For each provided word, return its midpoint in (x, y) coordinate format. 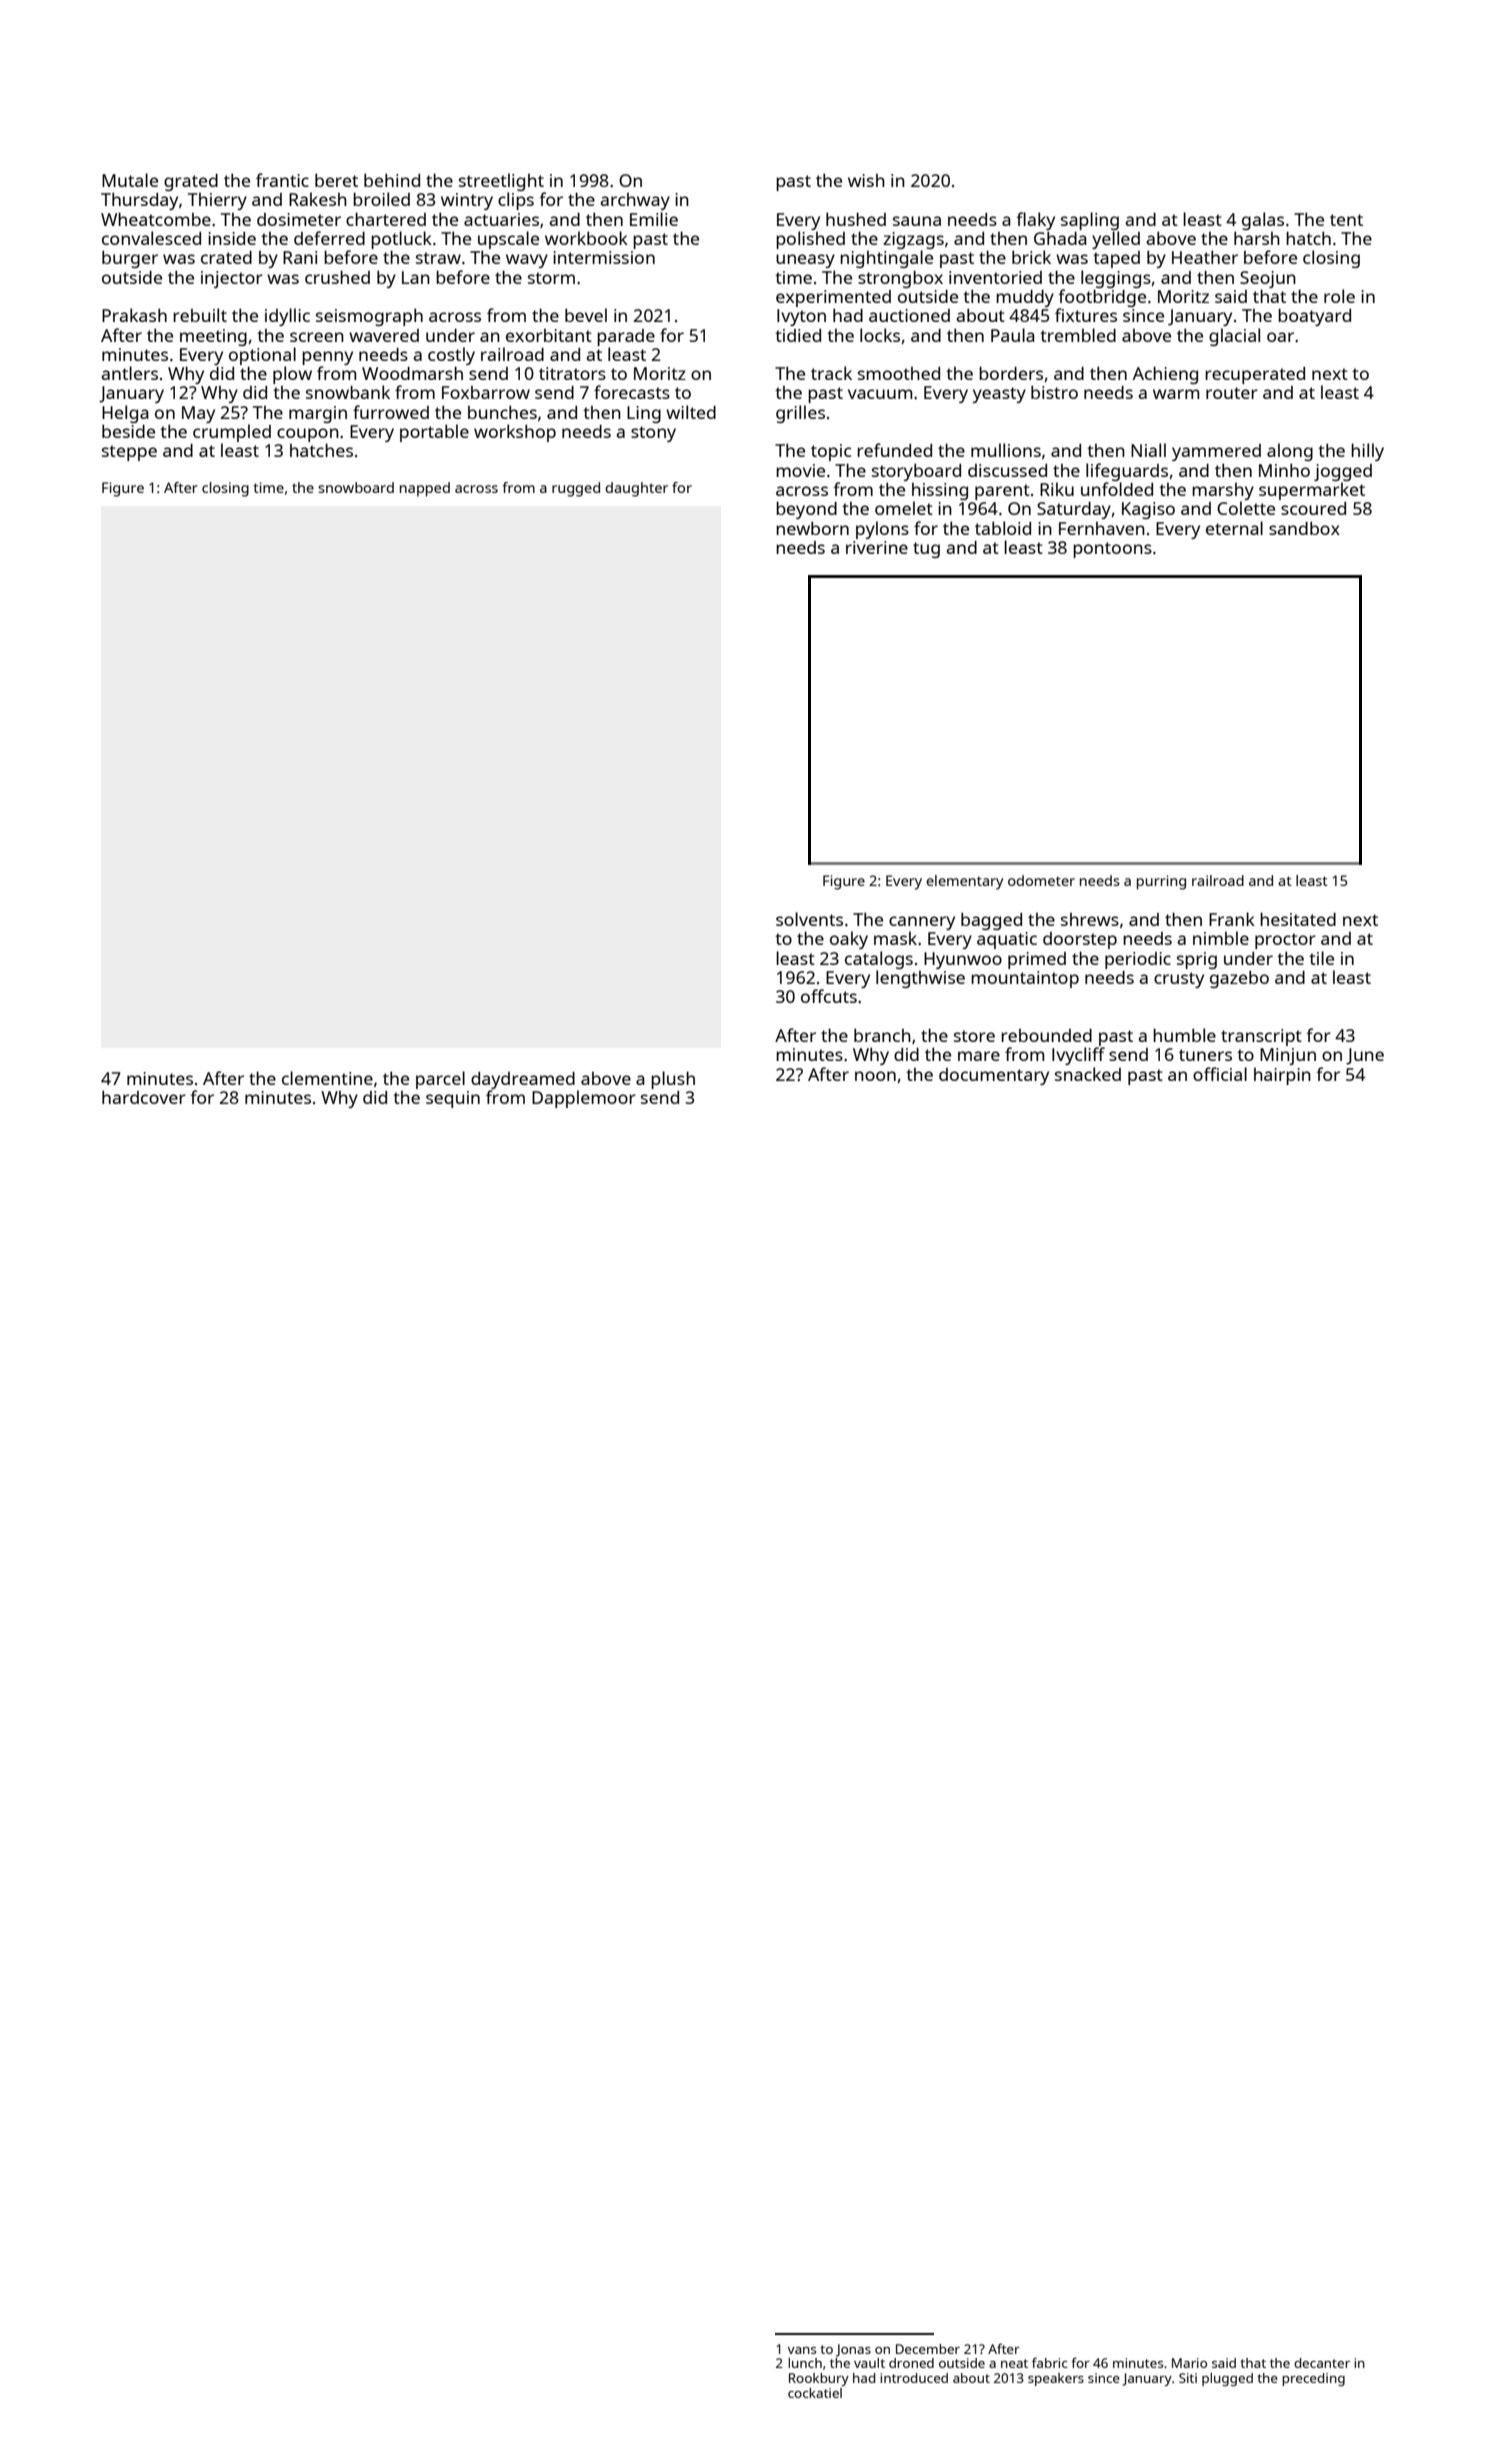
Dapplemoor (584, 1099)
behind (392, 180)
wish (866, 180)
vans (802, 2350)
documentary (994, 1076)
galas (1263, 221)
